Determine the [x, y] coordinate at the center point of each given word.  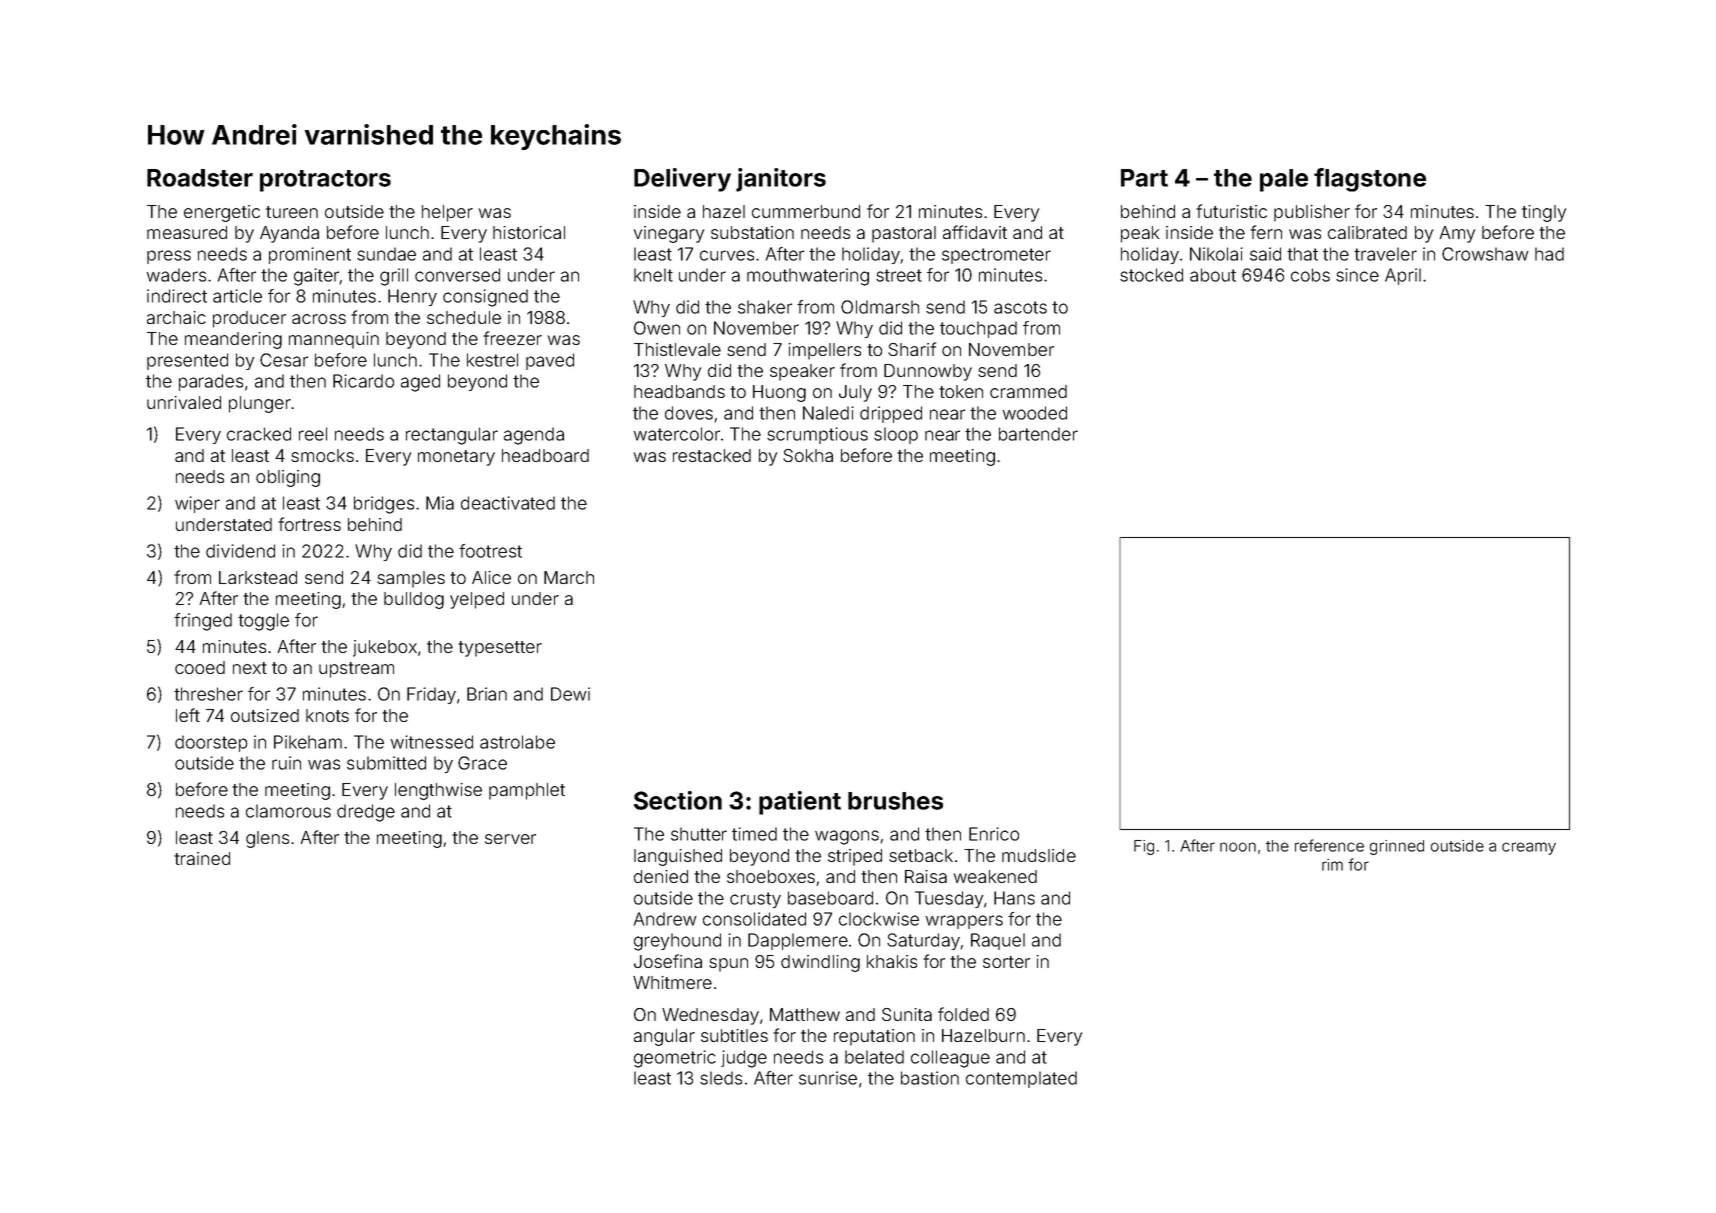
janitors [781, 180]
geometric [675, 1059]
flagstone [1370, 180]
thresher [208, 694]
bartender [1038, 434]
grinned [1397, 847]
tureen [292, 212]
